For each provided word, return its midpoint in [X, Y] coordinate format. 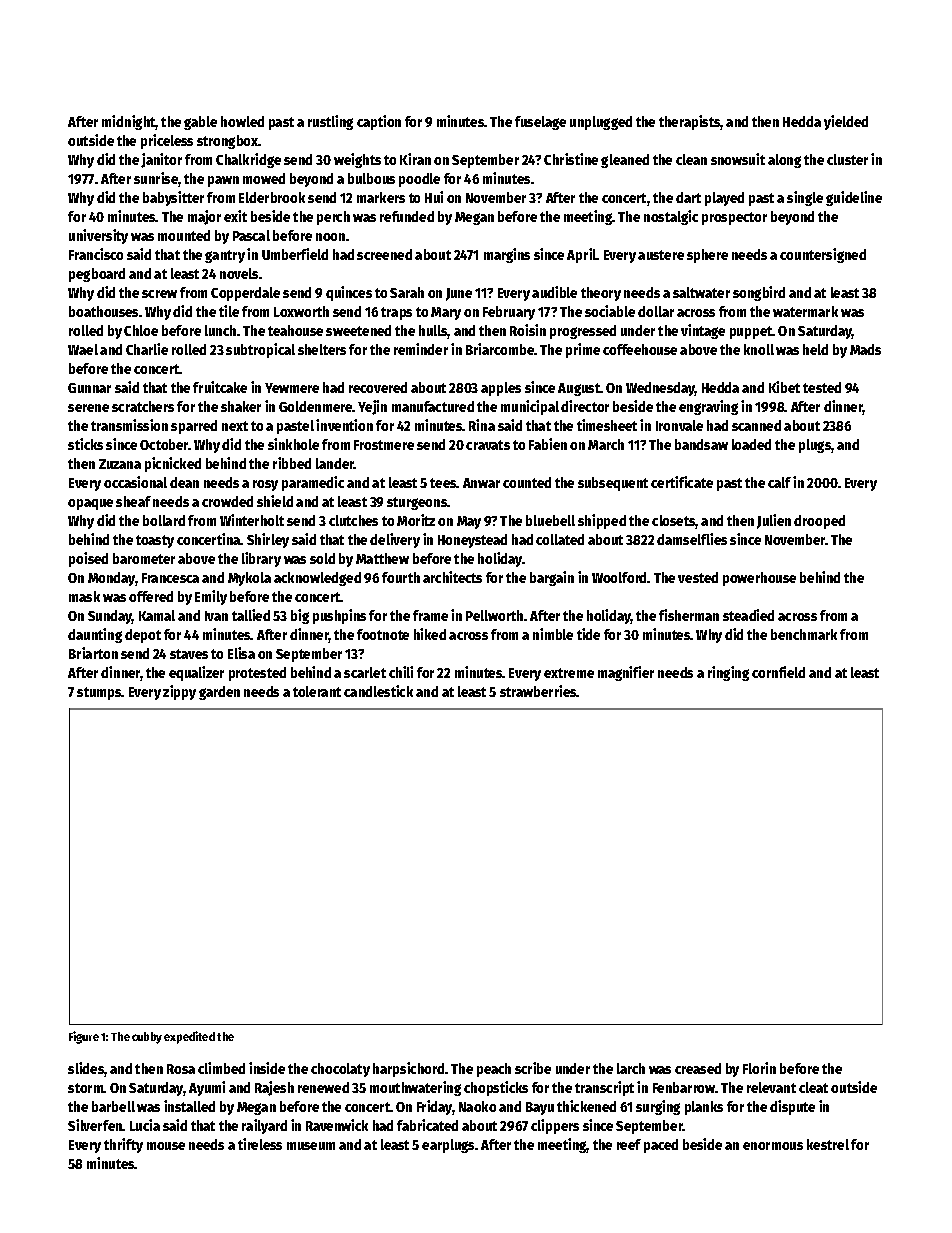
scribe [533, 1068]
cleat [813, 1087]
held [815, 349]
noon [330, 237]
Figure [84, 1037]
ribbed [292, 463]
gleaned [625, 161]
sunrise [156, 178]
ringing [728, 673]
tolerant [317, 691]
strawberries [538, 691]
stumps [99, 693]
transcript [604, 1088]
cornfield [778, 672]
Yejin [372, 407]
